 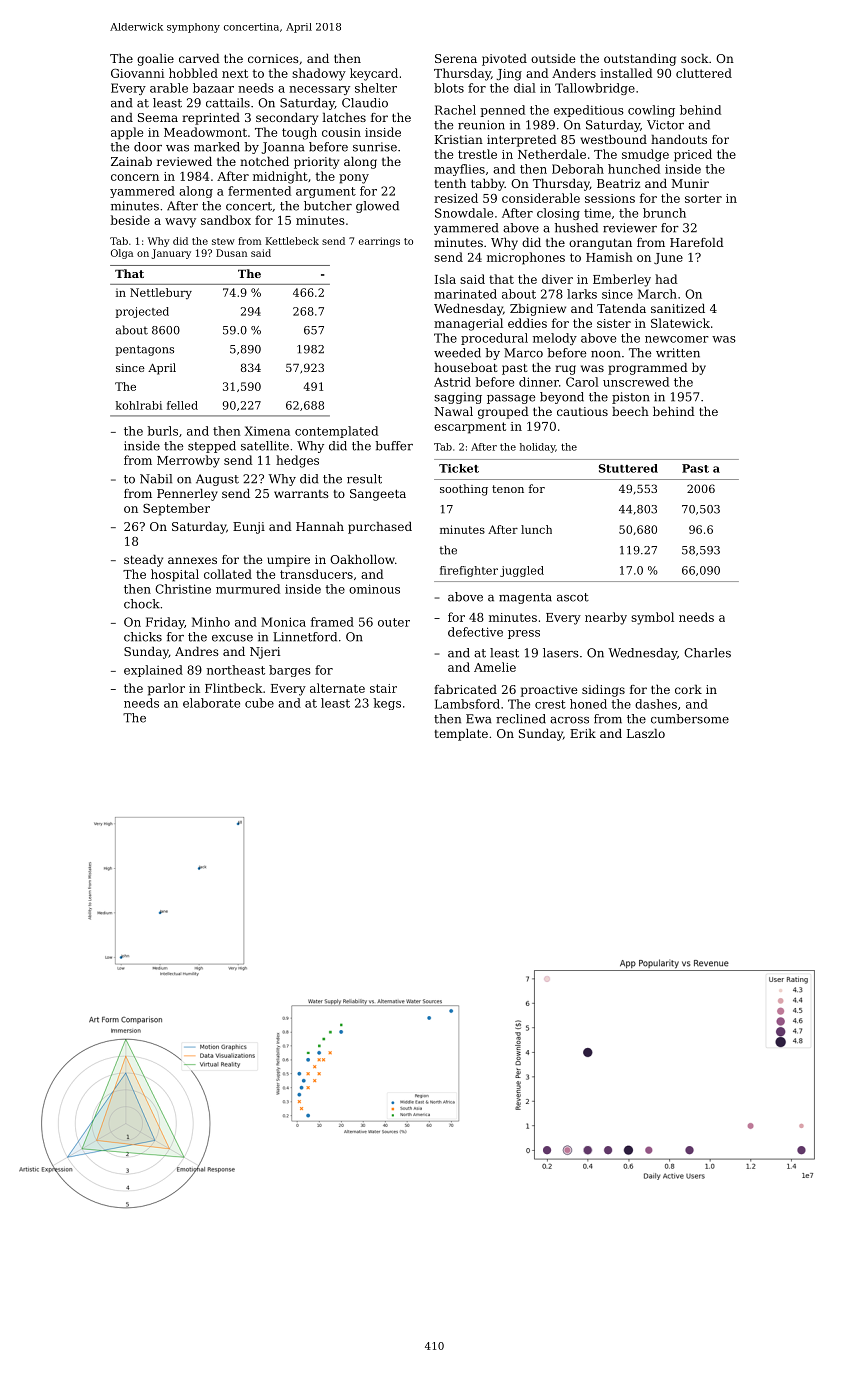 What do you see at coordinates (628, 468) in the image?
I see `Stuttered` at bounding box center [628, 468].
